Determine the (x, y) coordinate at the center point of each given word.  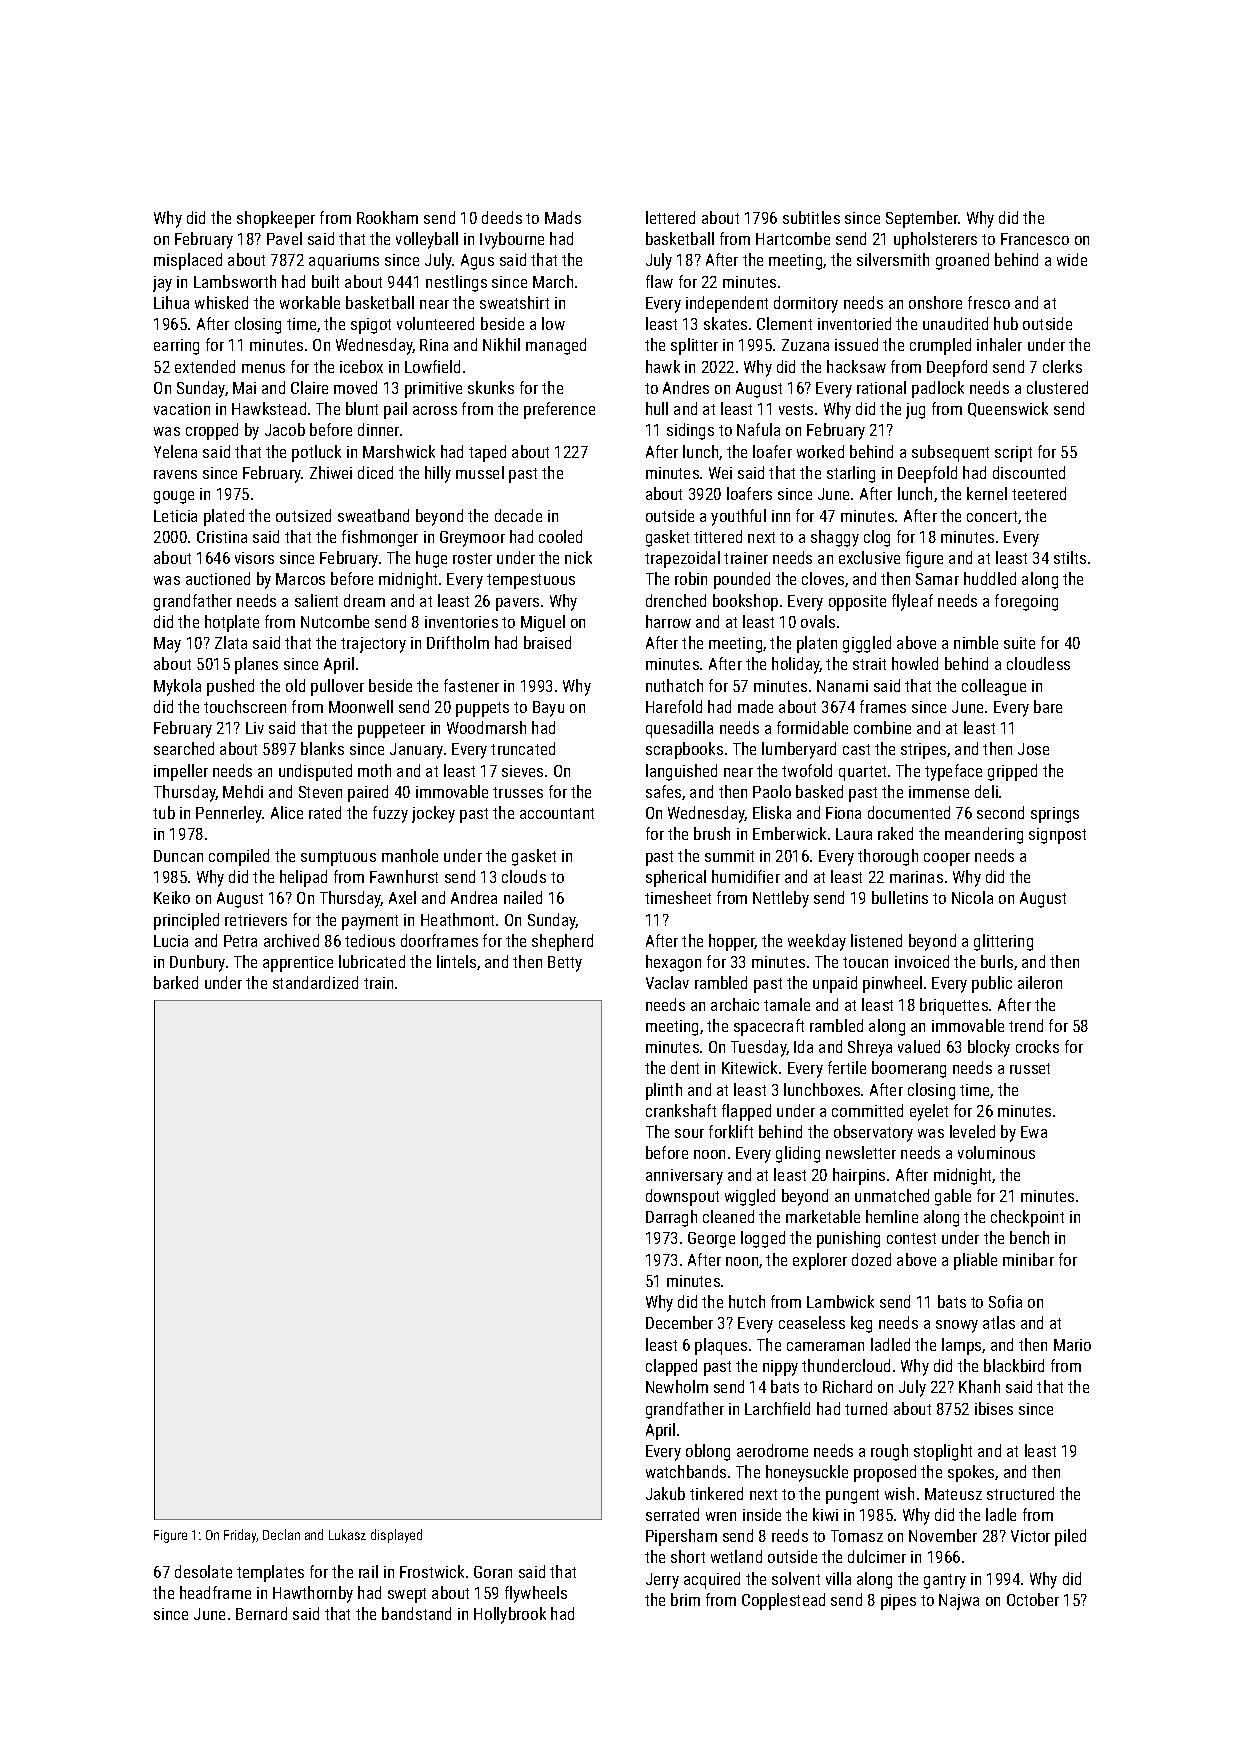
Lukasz (347, 1534)
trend (1026, 1025)
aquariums (344, 262)
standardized (315, 982)
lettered (670, 217)
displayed (396, 1536)
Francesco (1035, 239)
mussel (480, 472)
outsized (303, 515)
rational (881, 387)
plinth (664, 1091)
